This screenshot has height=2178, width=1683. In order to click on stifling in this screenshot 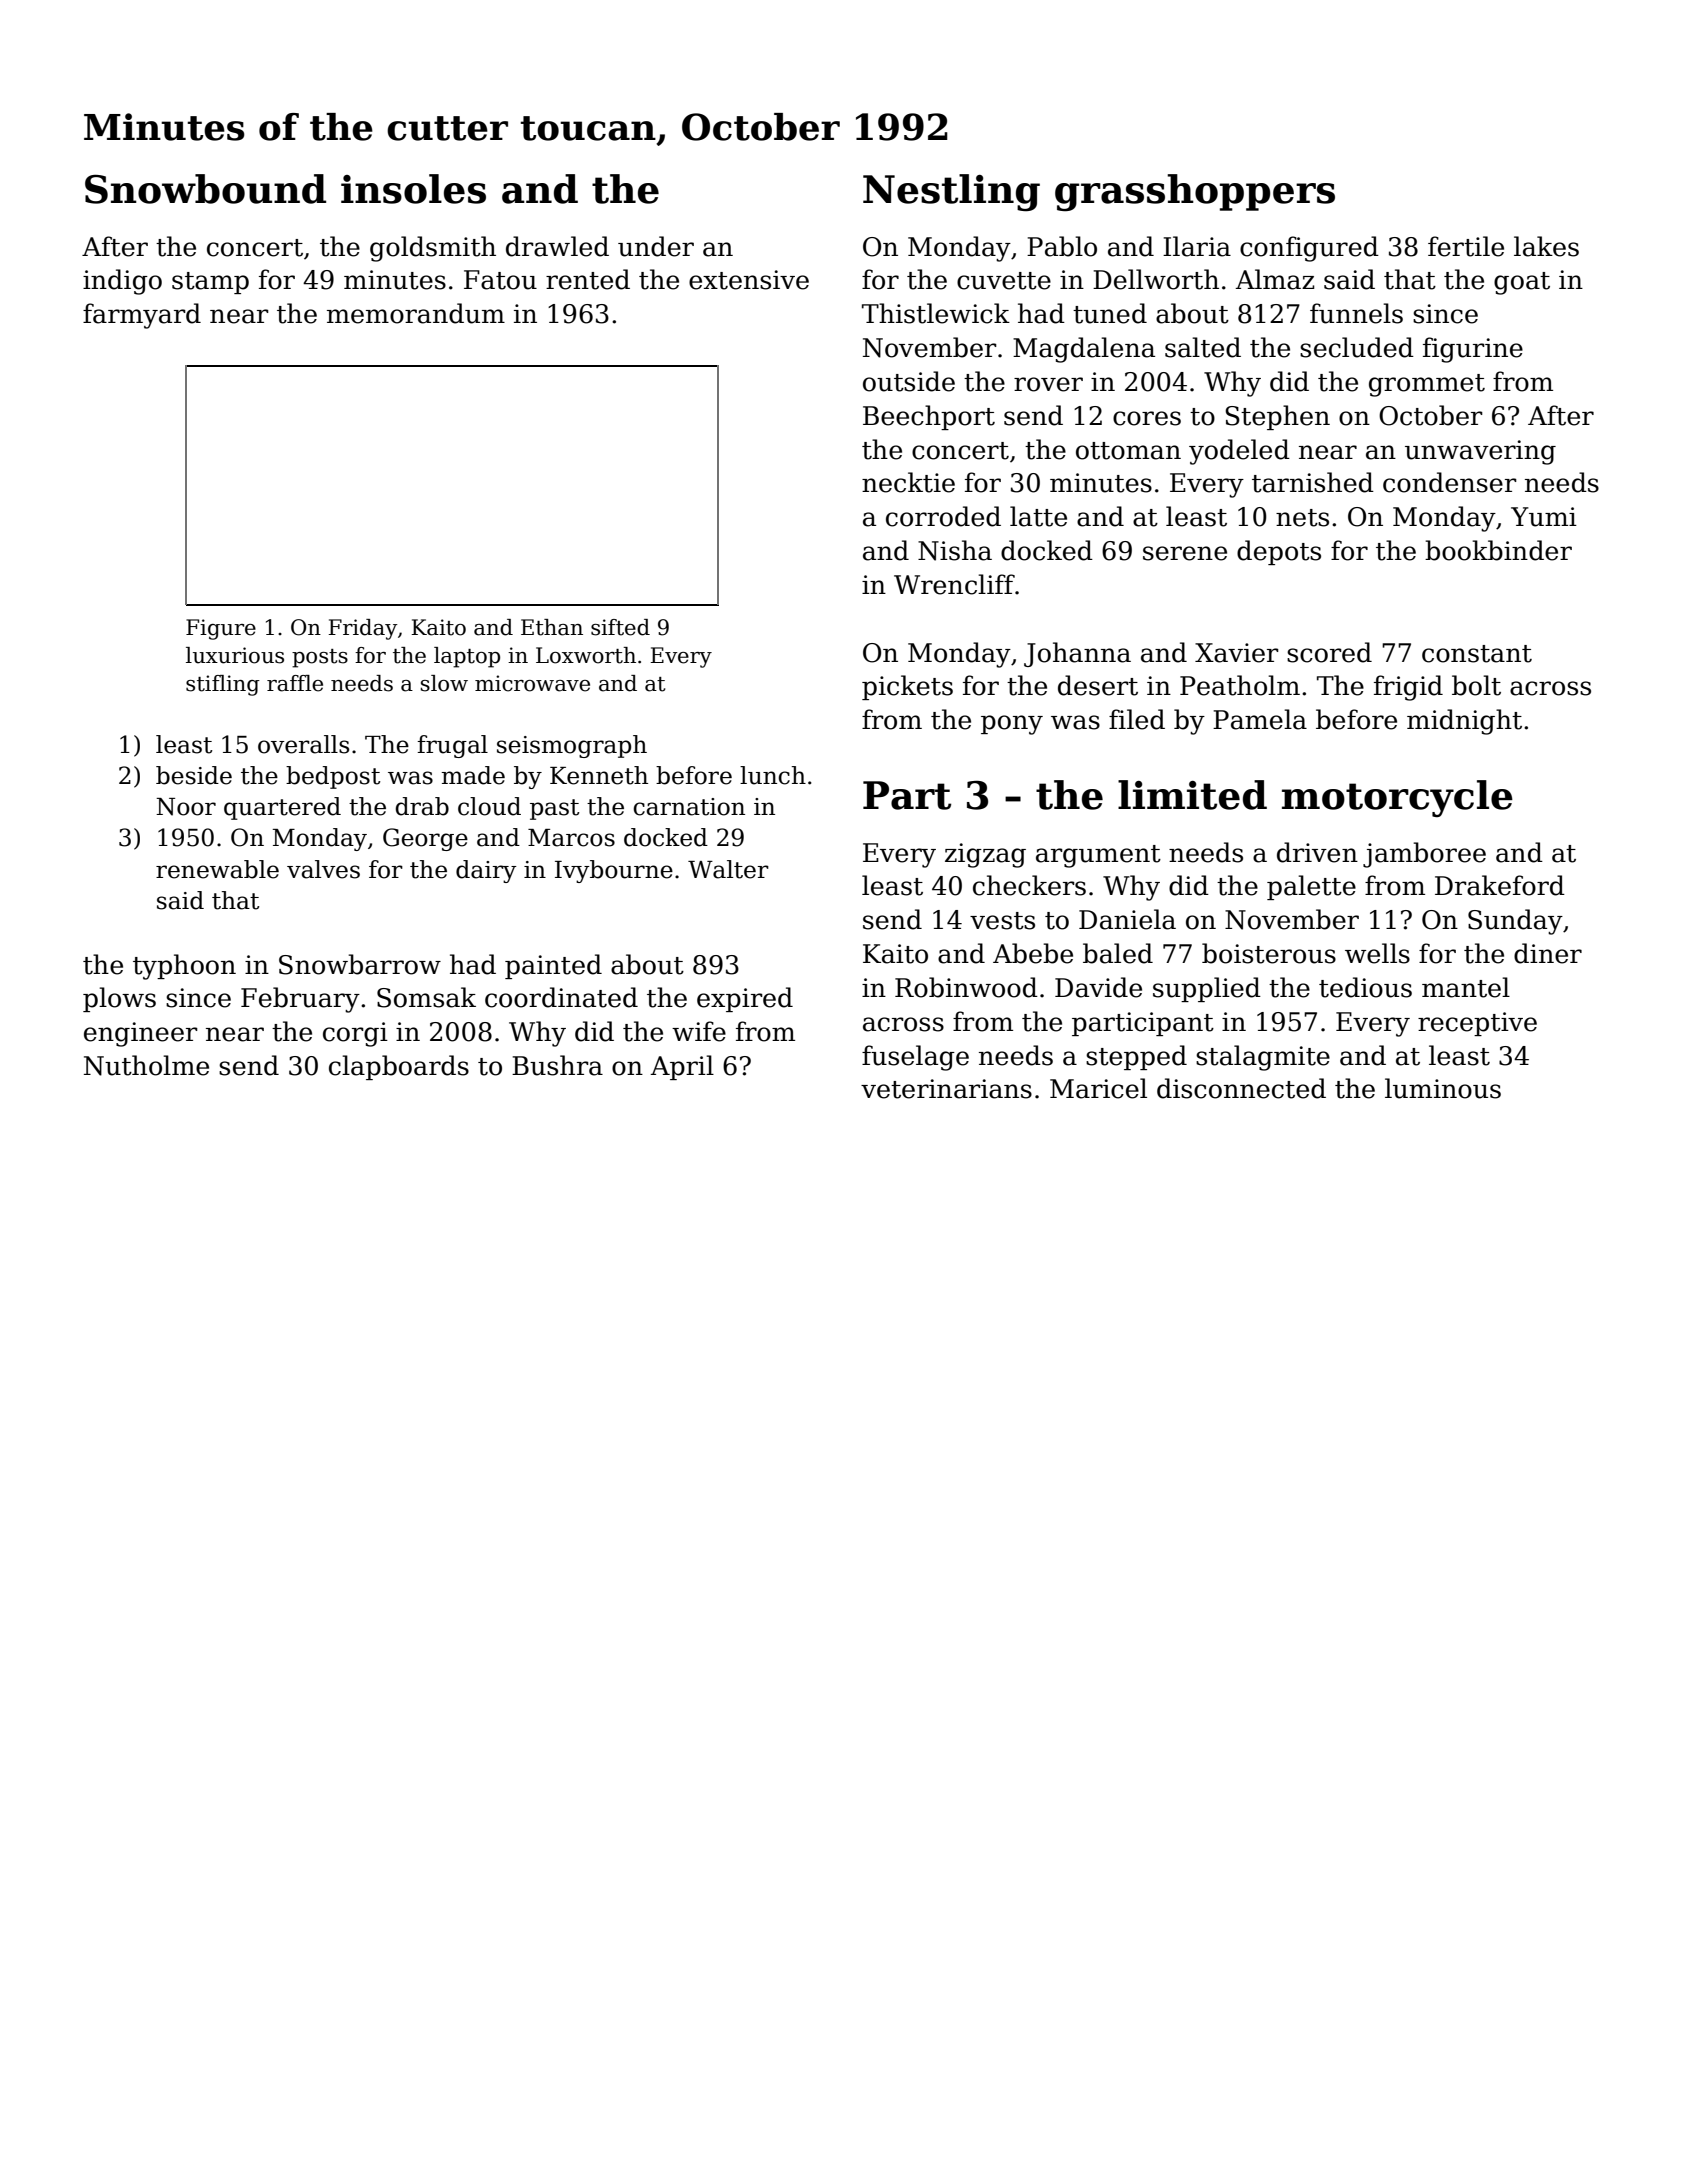, I will do `click(223, 685)`.
